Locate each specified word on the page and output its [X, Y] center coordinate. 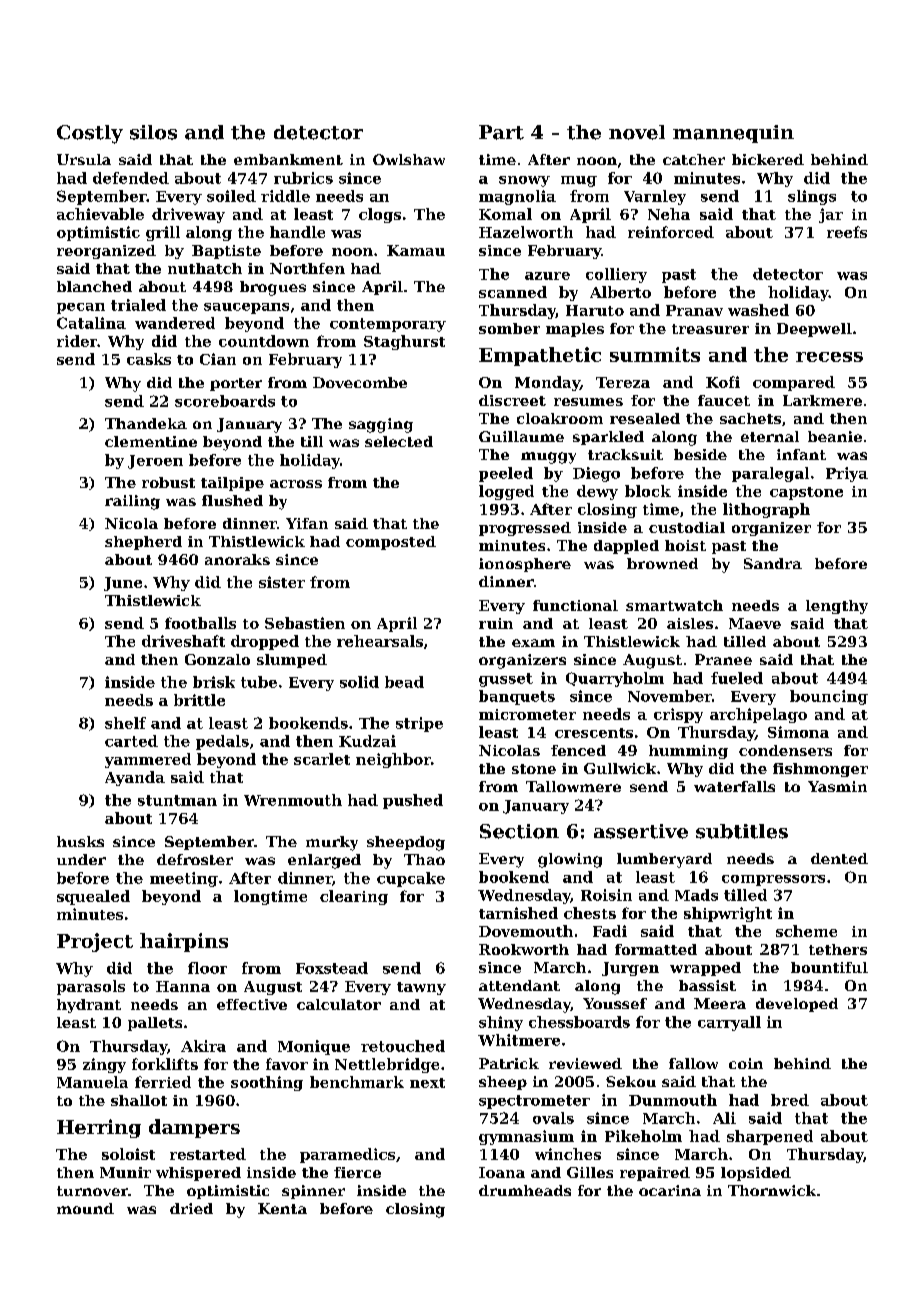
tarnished [518, 913]
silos [153, 132]
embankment [288, 159]
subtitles [742, 831]
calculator [339, 1004]
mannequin [733, 134]
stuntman [177, 800]
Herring [99, 1128]
